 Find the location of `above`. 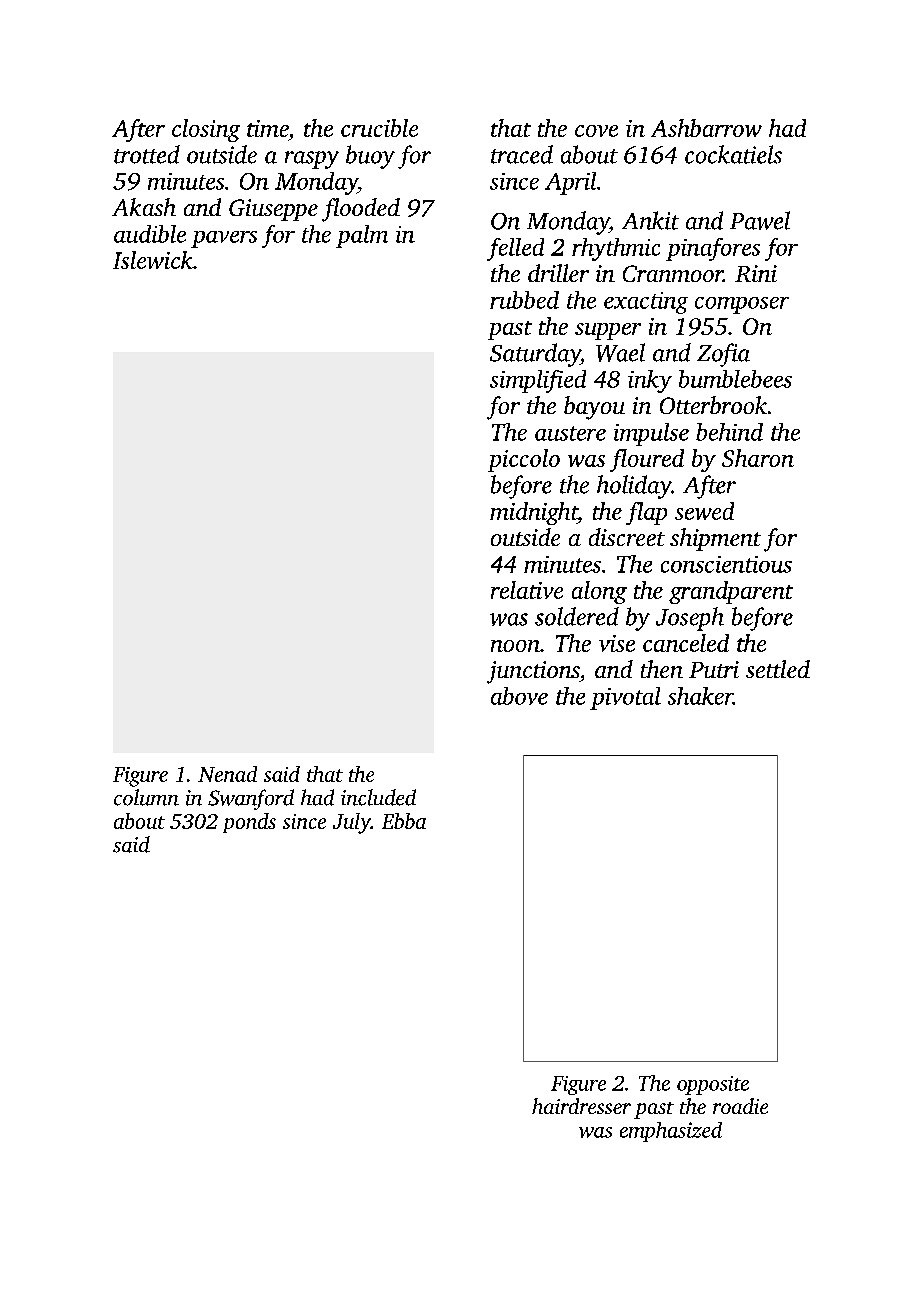

above is located at coordinates (519, 696).
